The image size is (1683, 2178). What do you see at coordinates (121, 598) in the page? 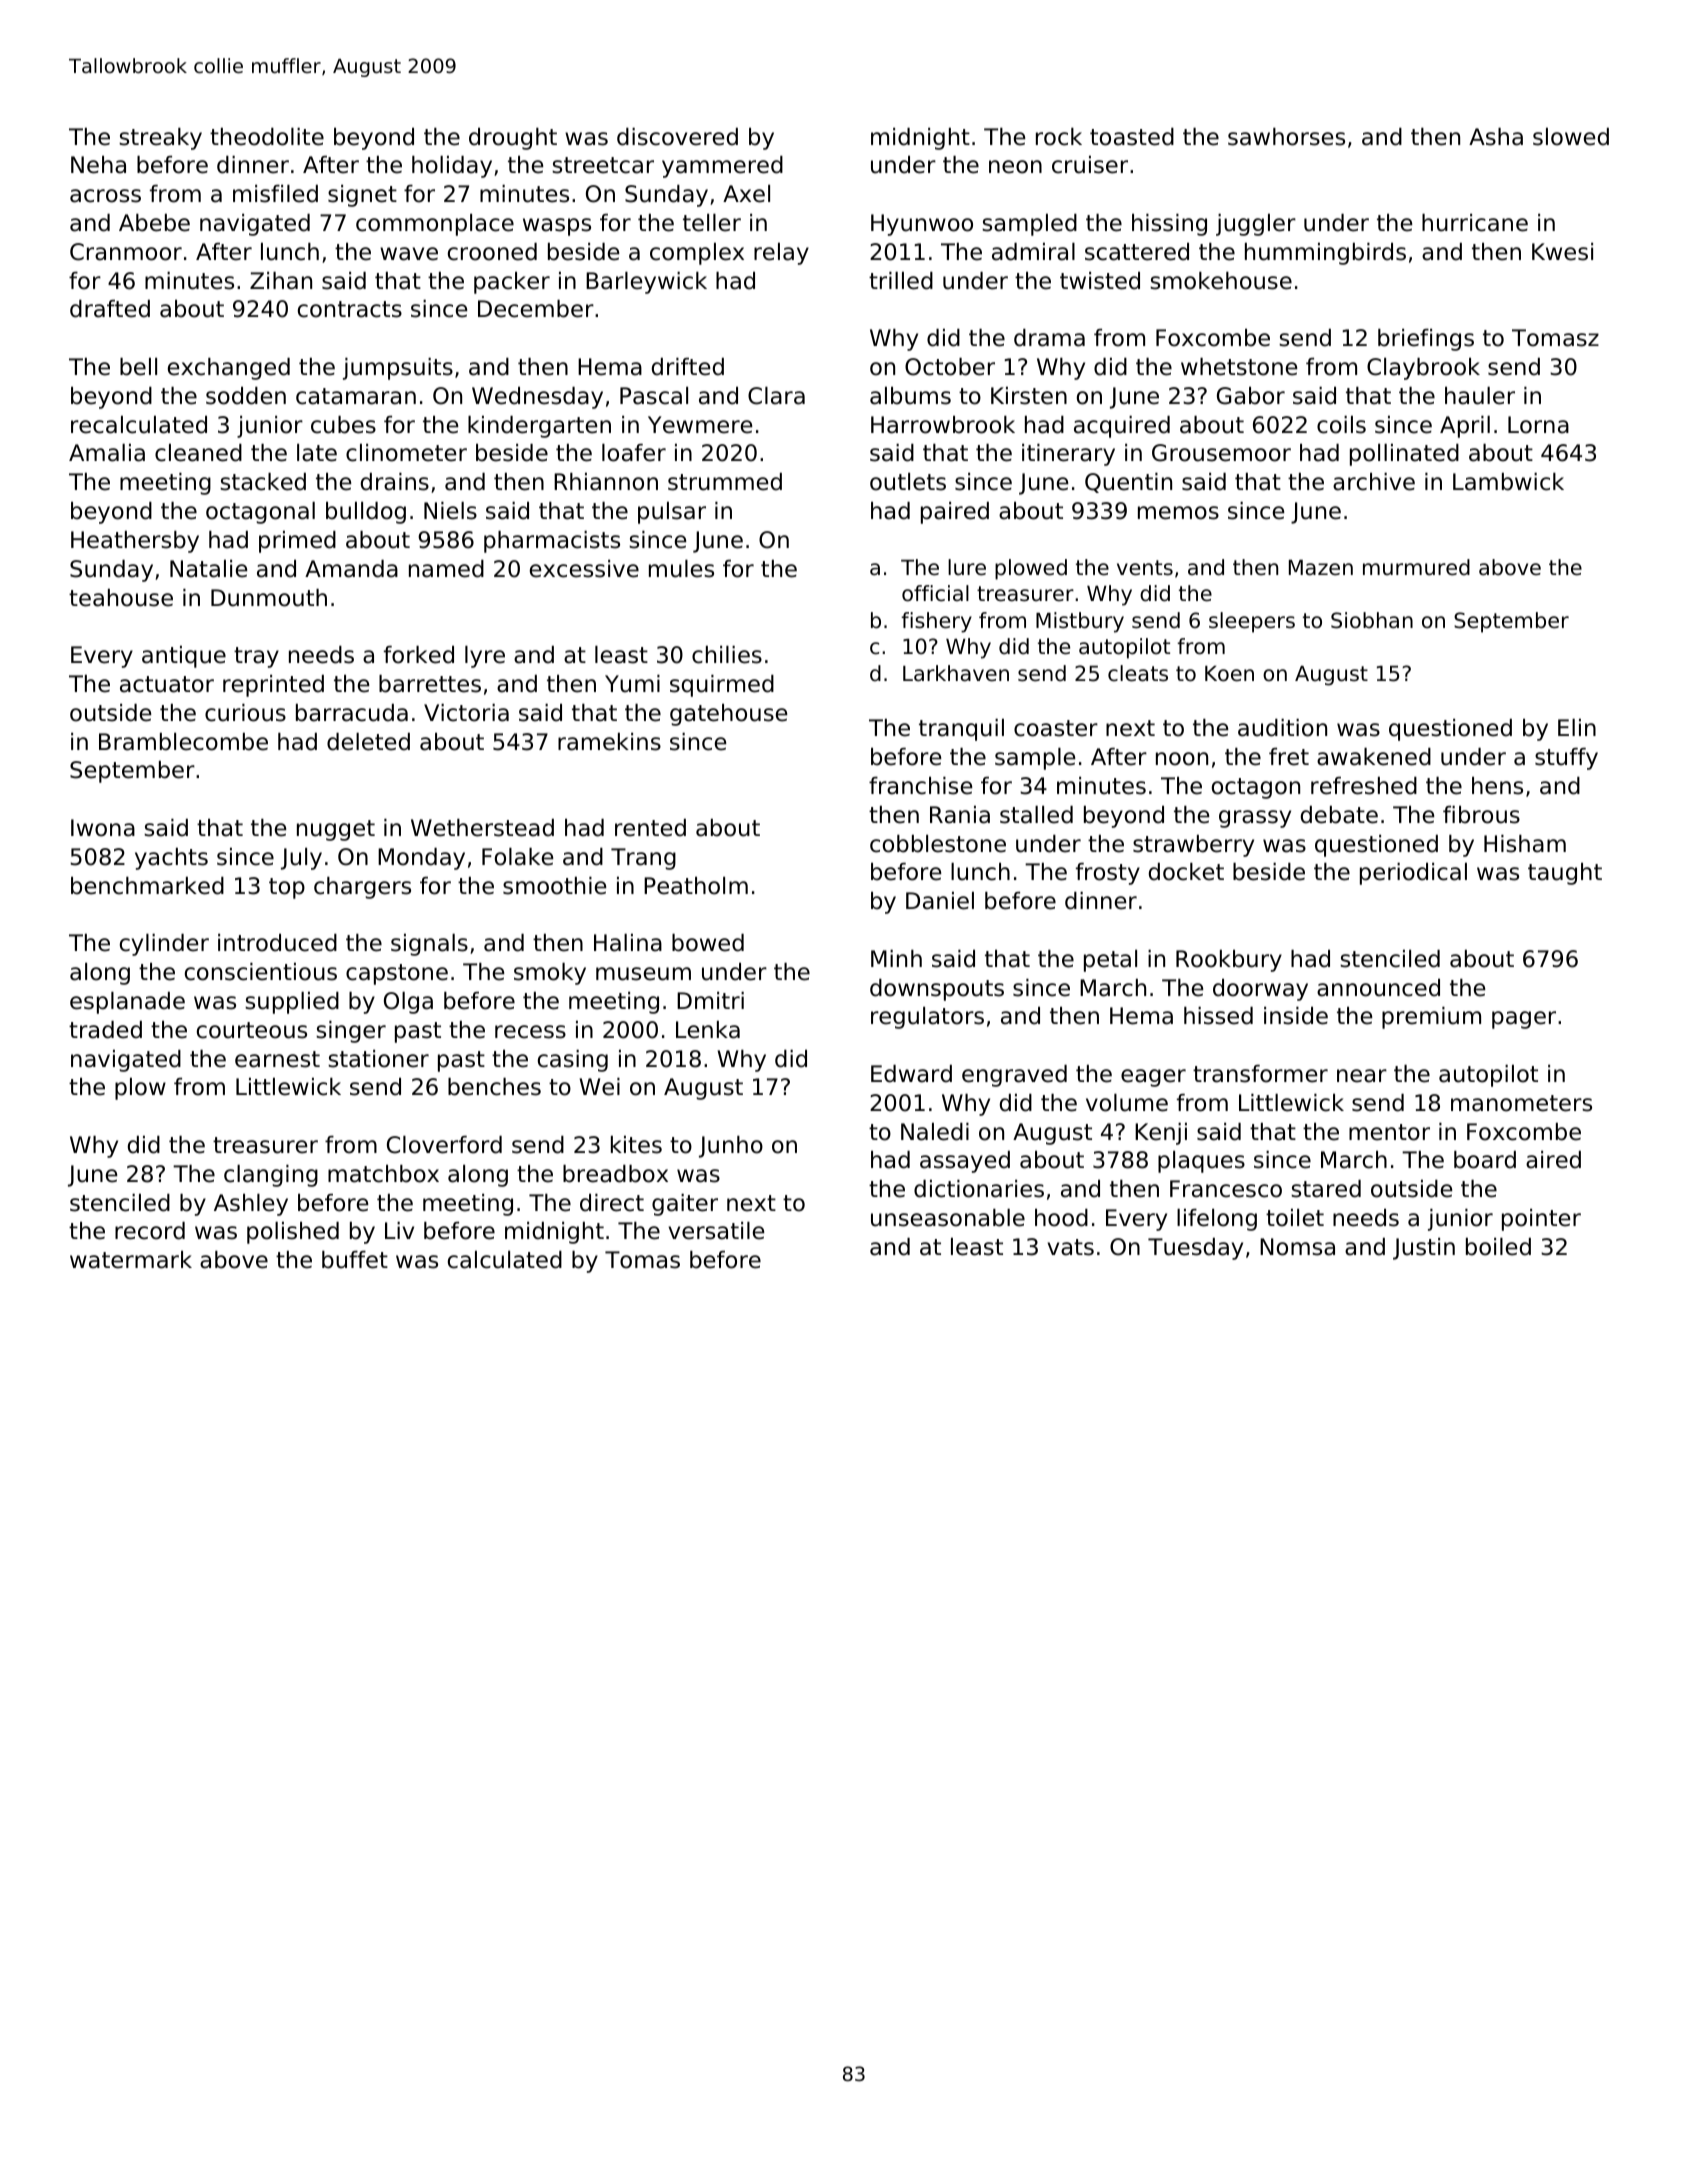
I see `teahouse` at bounding box center [121, 598].
